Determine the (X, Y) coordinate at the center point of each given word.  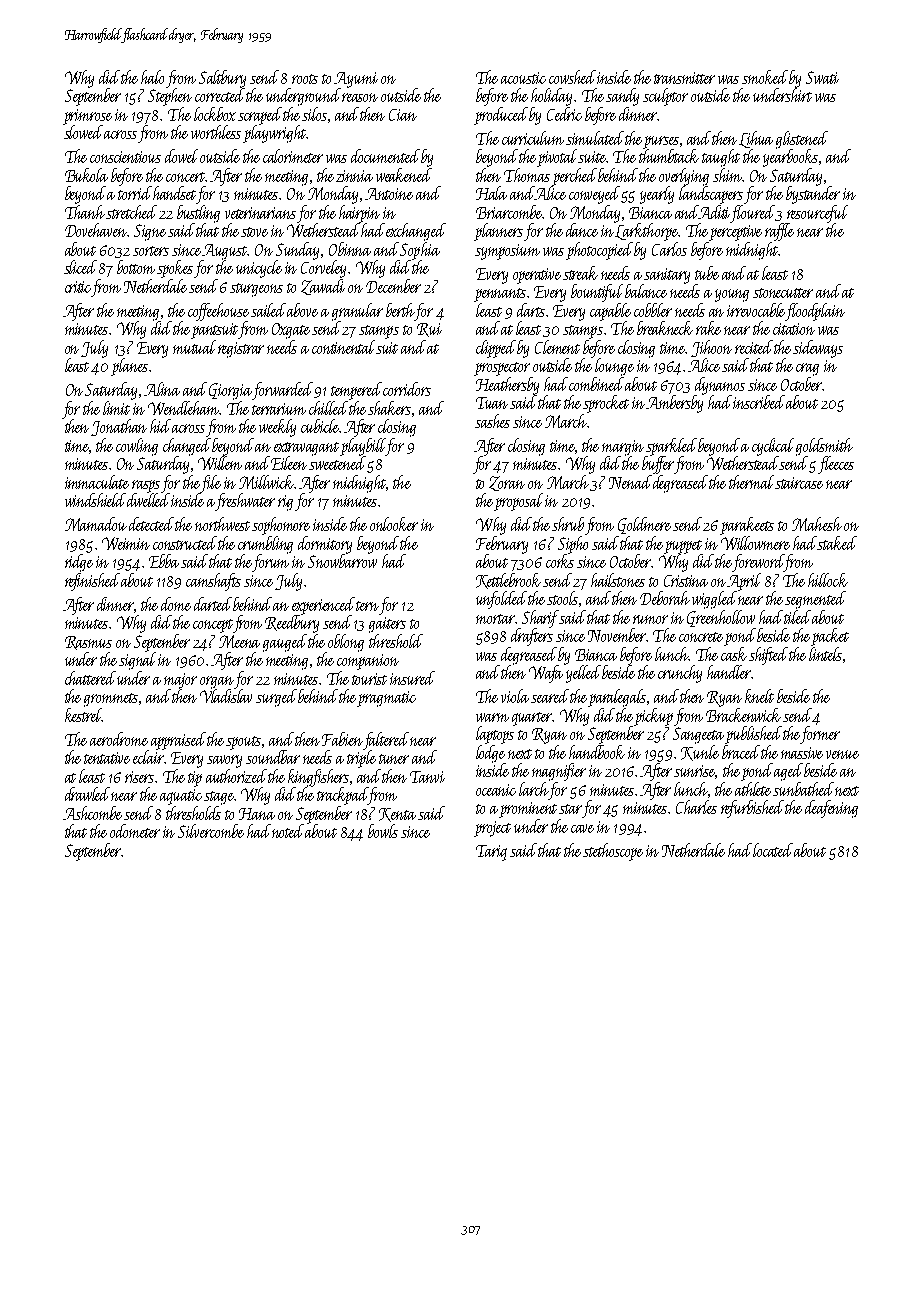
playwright (274, 134)
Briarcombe (509, 212)
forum (271, 563)
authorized (236, 776)
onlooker (394, 524)
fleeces (836, 465)
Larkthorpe (647, 232)
